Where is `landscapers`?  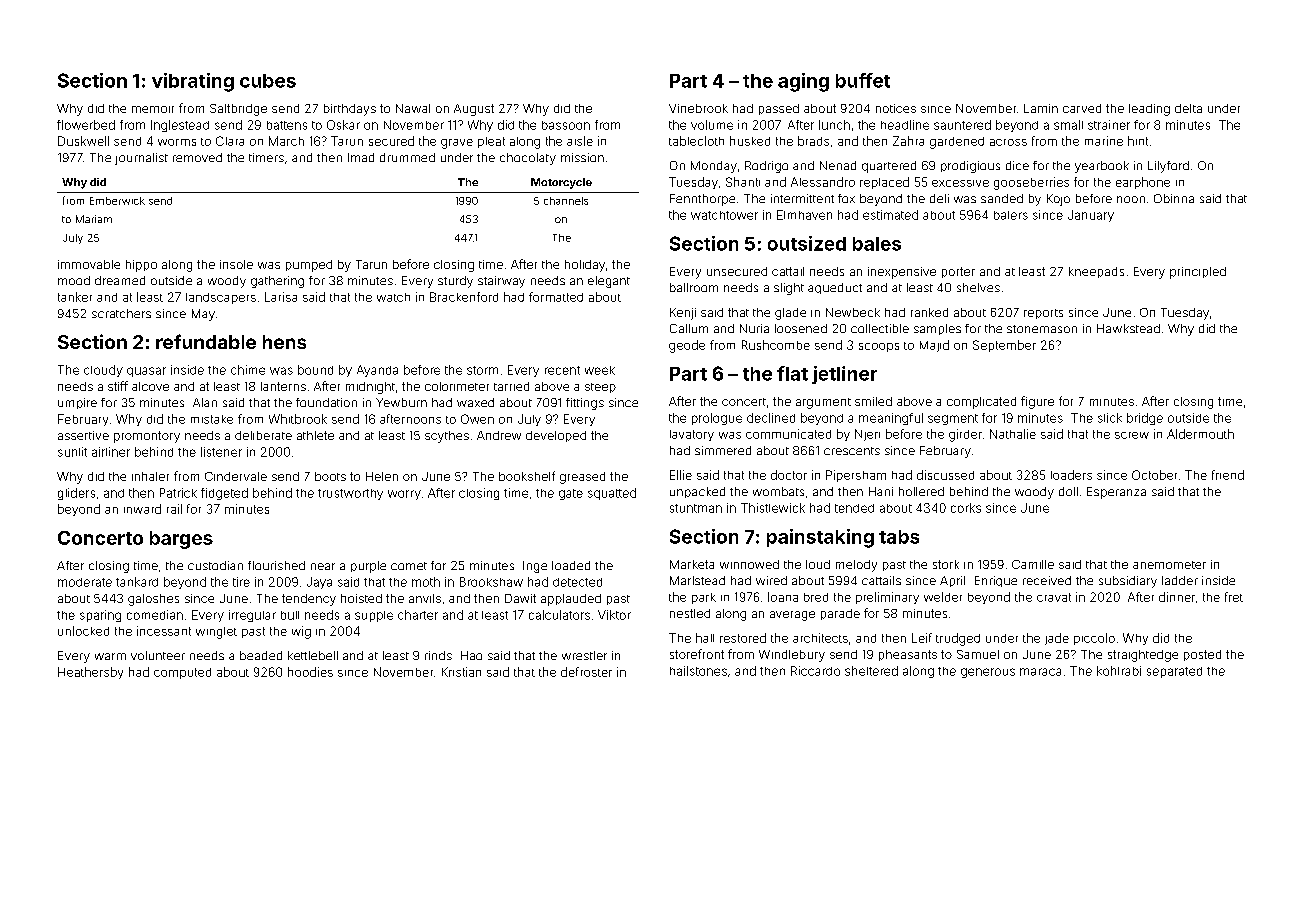 landscapers is located at coordinates (221, 298).
